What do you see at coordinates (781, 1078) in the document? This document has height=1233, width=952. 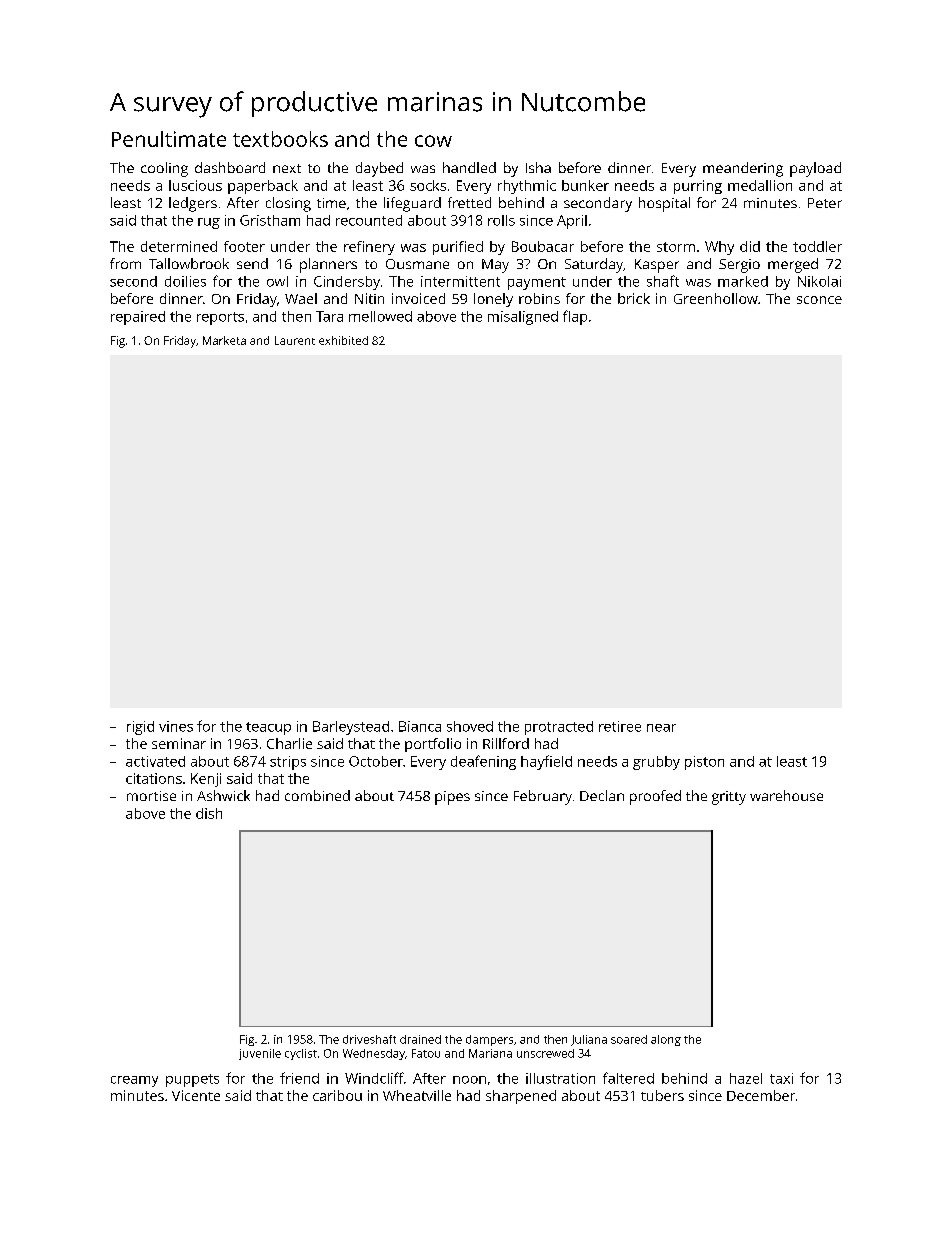 I see `taxi` at bounding box center [781, 1078].
